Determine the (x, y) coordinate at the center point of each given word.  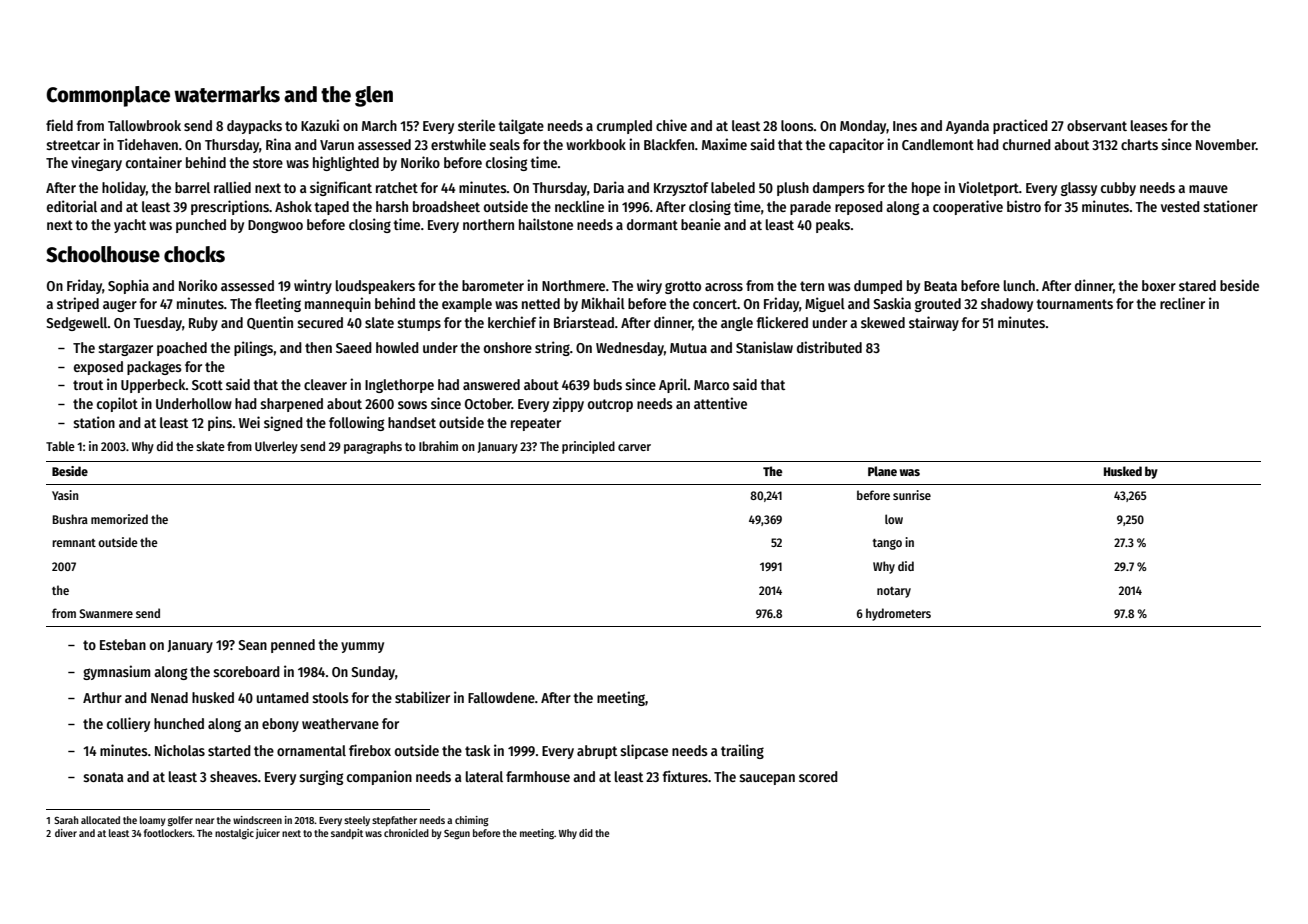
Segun (457, 835)
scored (818, 776)
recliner (1182, 303)
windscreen (257, 820)
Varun (337, 145)
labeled (733, 187)
